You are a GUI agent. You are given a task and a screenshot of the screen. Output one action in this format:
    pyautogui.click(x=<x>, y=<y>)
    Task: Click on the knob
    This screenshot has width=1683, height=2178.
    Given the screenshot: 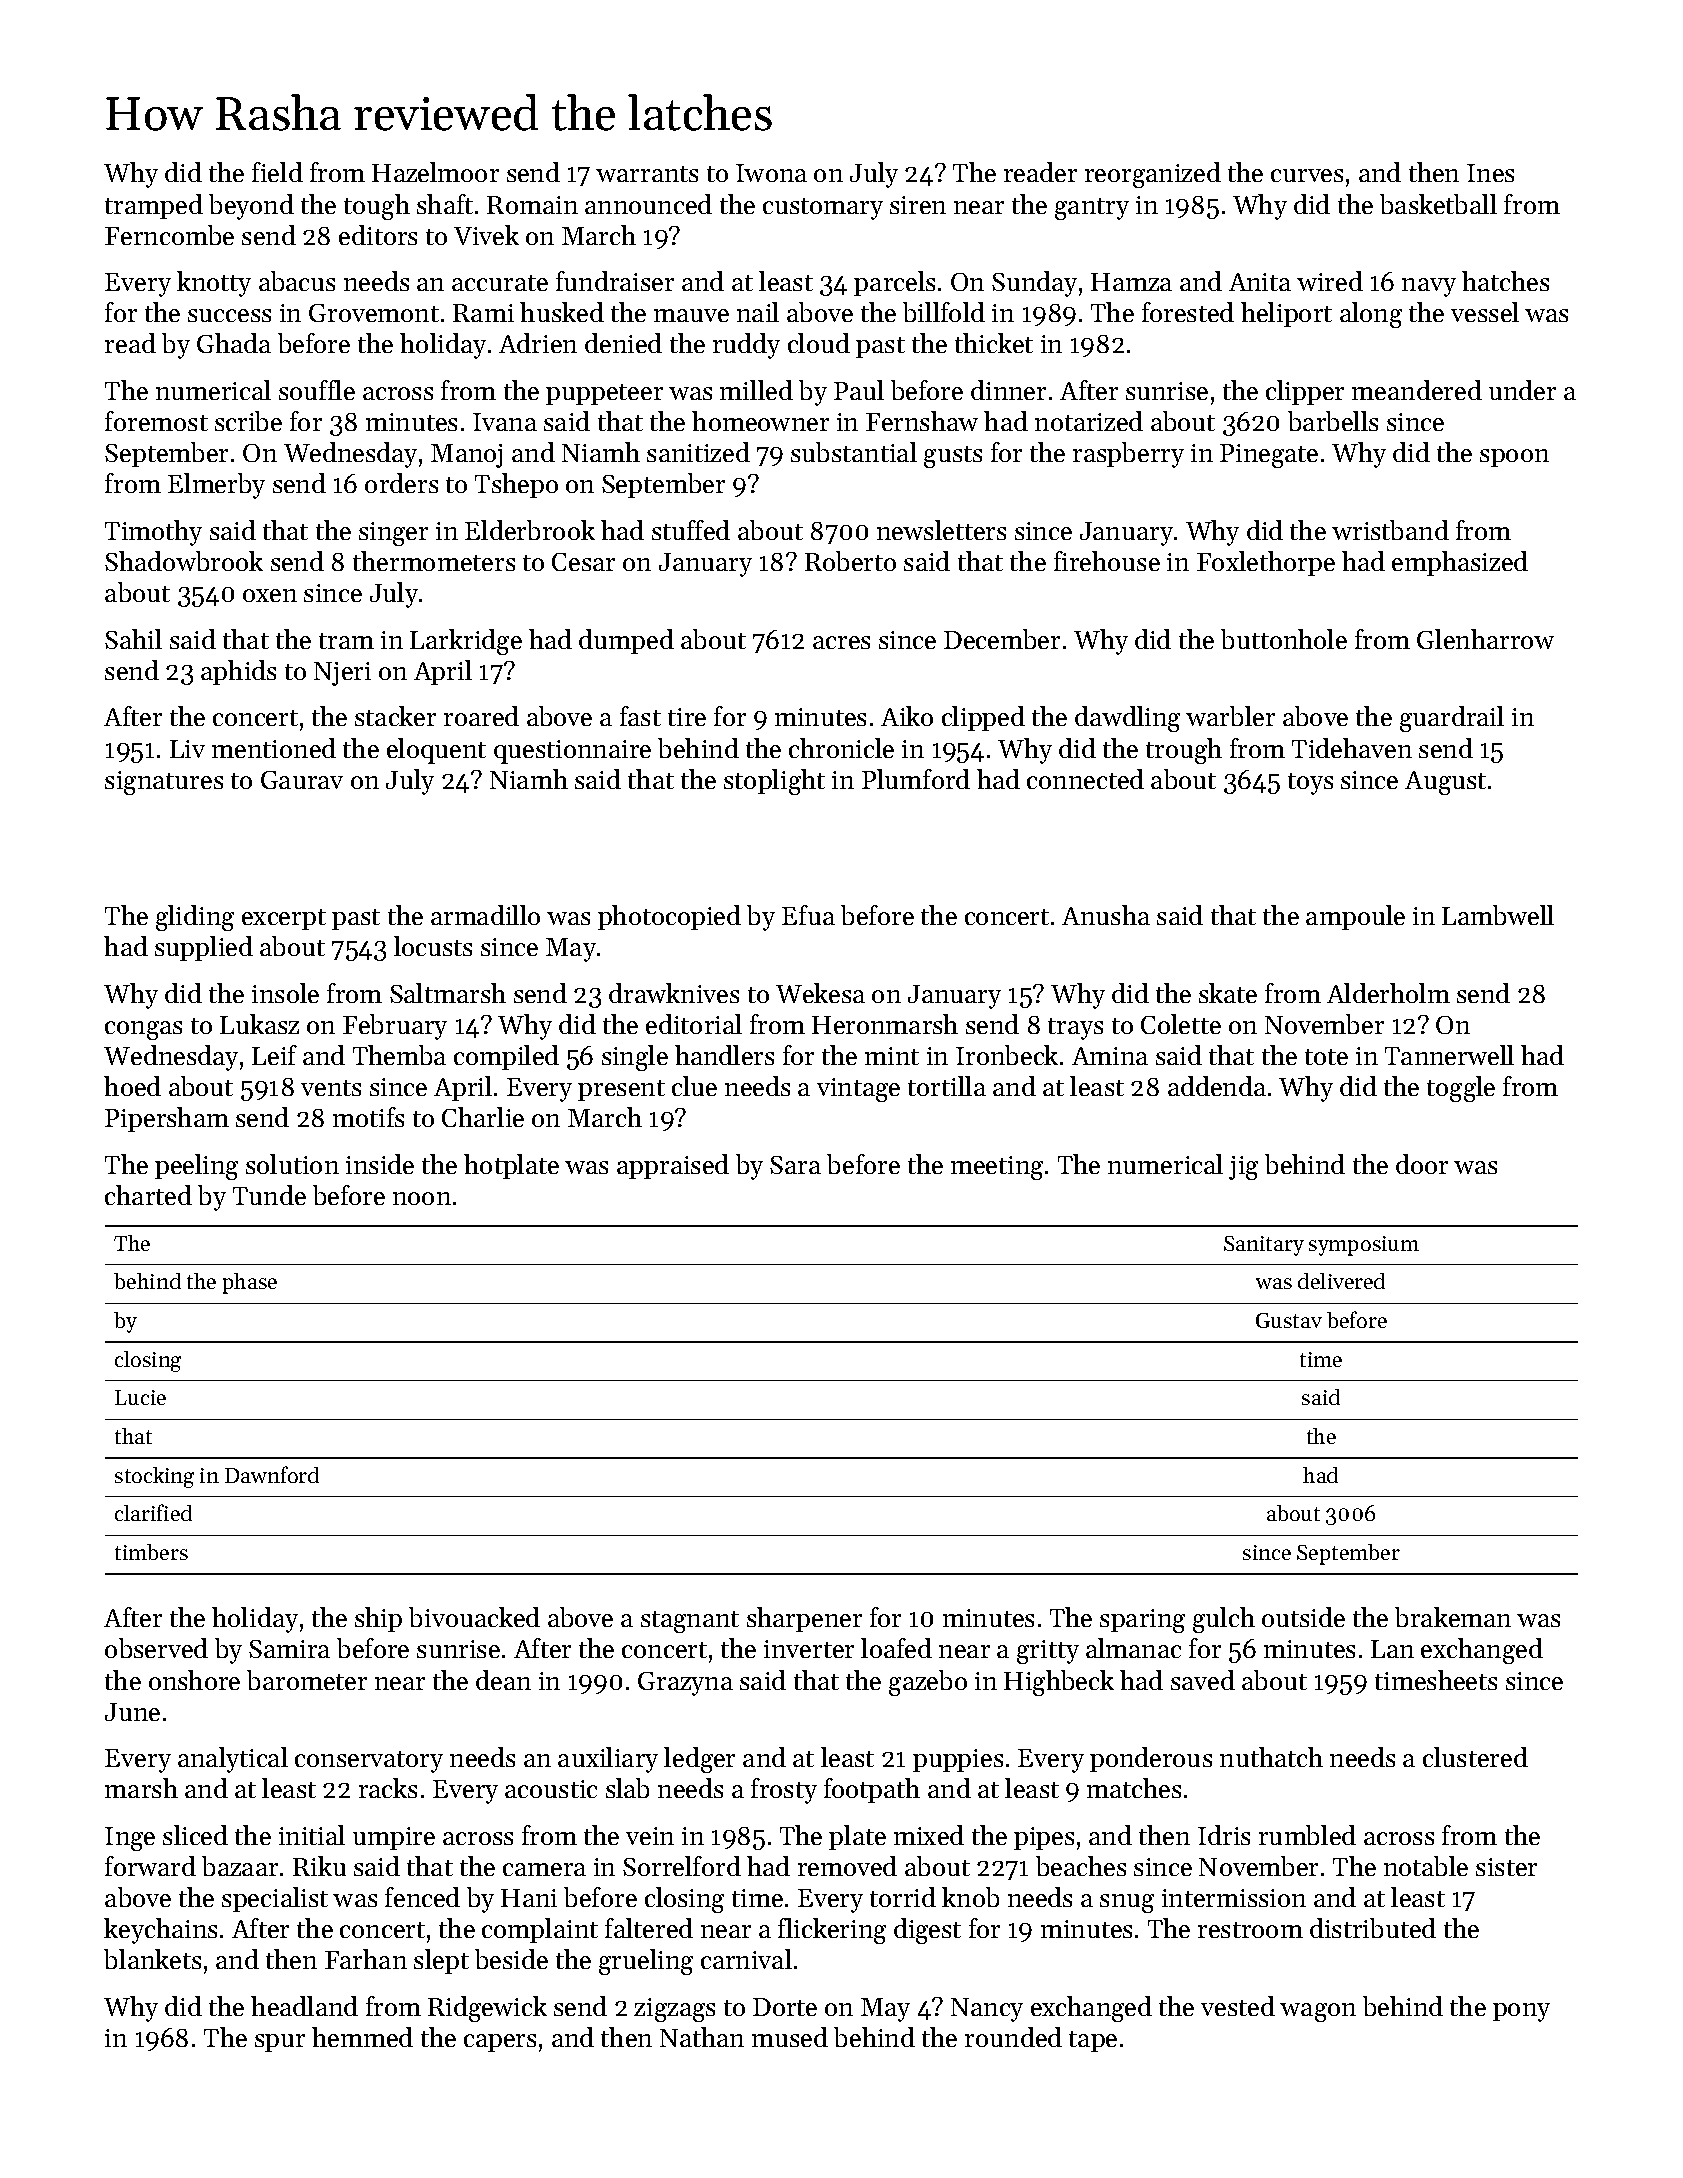 What is the action you would take?
    pyautogui.click(x=970, y=1897)
